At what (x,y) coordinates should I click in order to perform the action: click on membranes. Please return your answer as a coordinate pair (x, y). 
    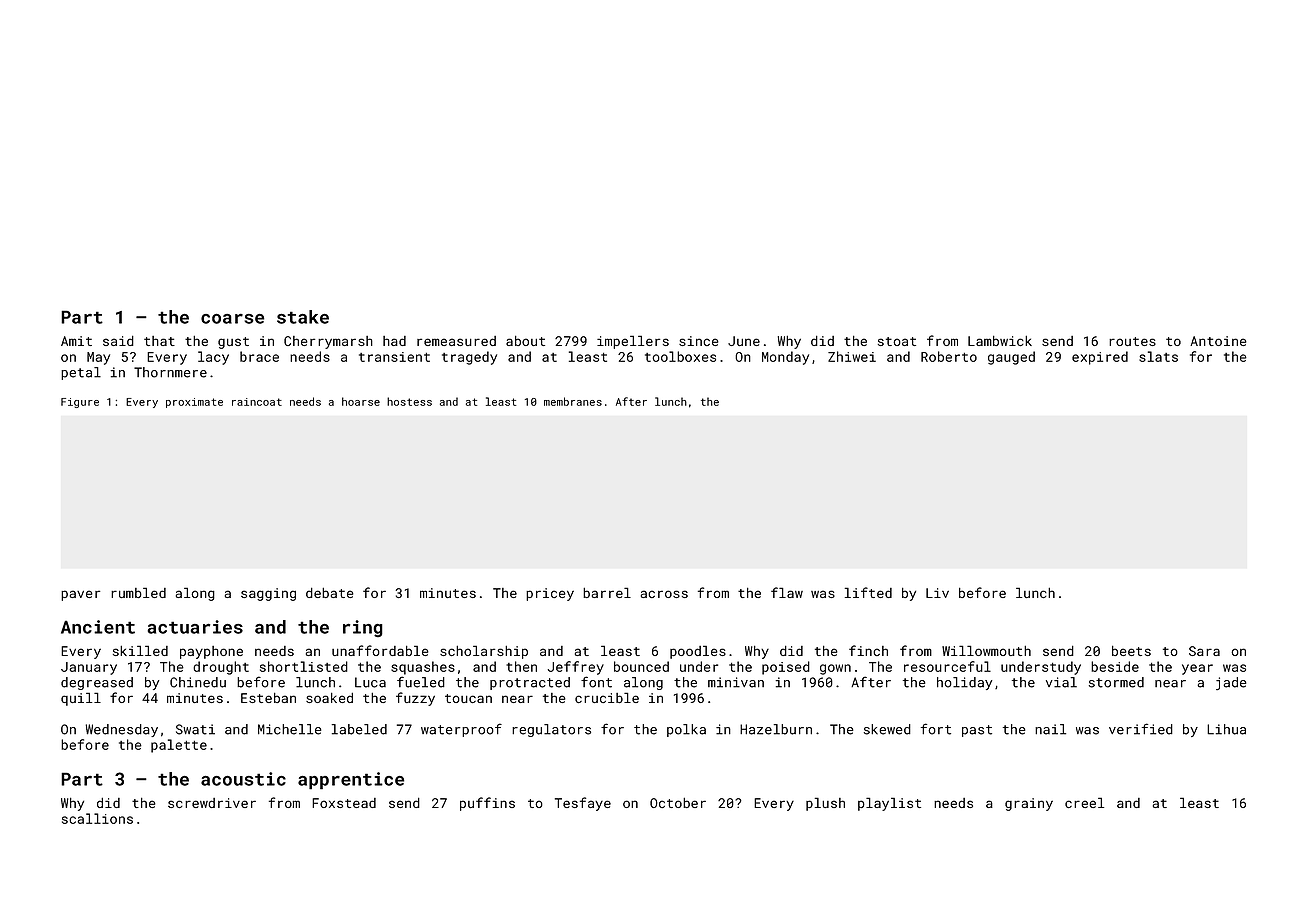
    Looking at the image, I should click on (573, 401).
